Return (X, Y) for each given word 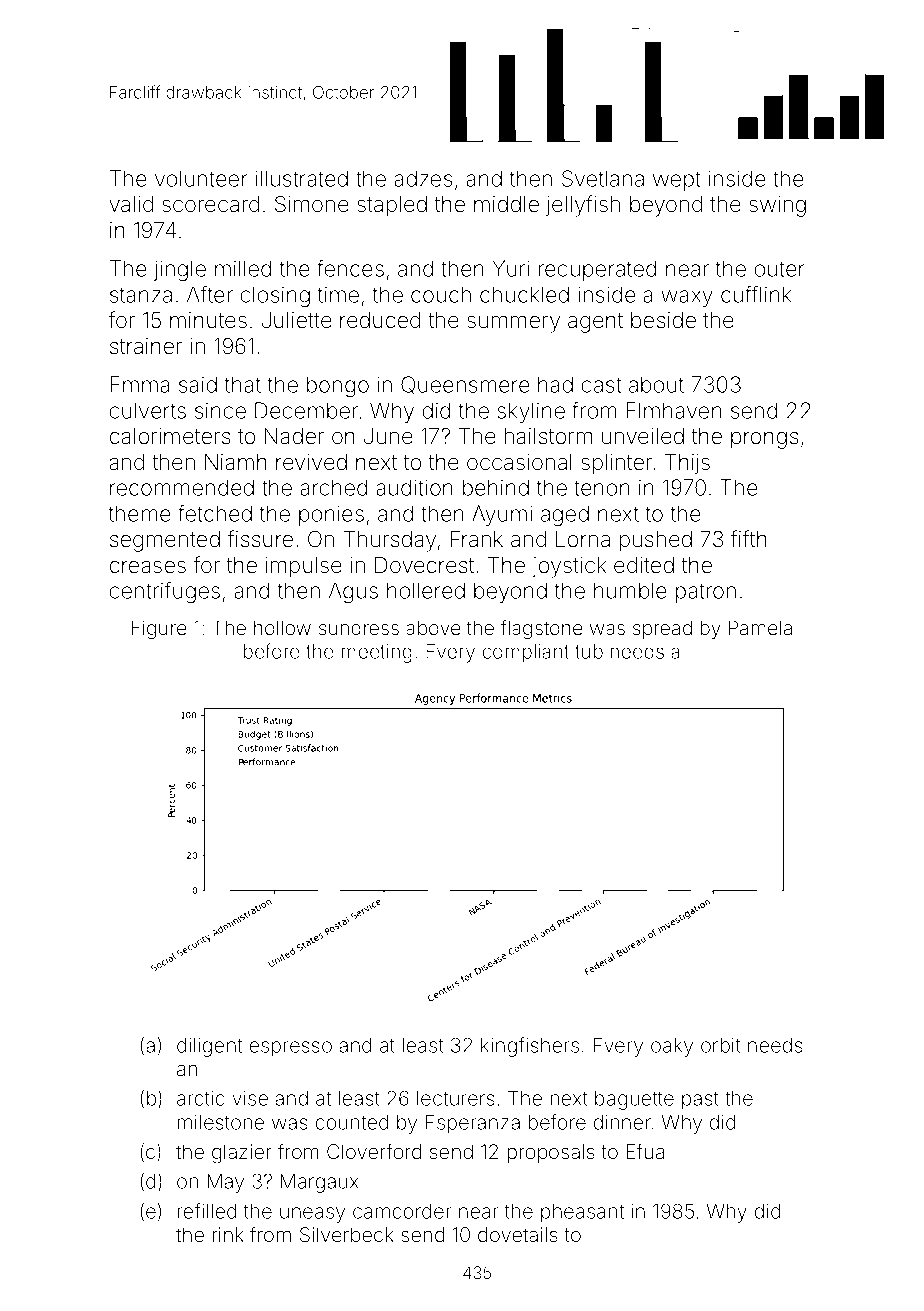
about (656, 384)
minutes (208, 320)
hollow (282, 627)
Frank (477, 539)
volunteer (201, 178)
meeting (377, 653)
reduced (380, 320)
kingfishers (530, 1047)
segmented (165, 541)
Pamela (760, 627)
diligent (209, 1047)
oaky (672, 1047)
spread (662, 629)
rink (228, 1234)
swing (777, 206)
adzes (423, 178)
